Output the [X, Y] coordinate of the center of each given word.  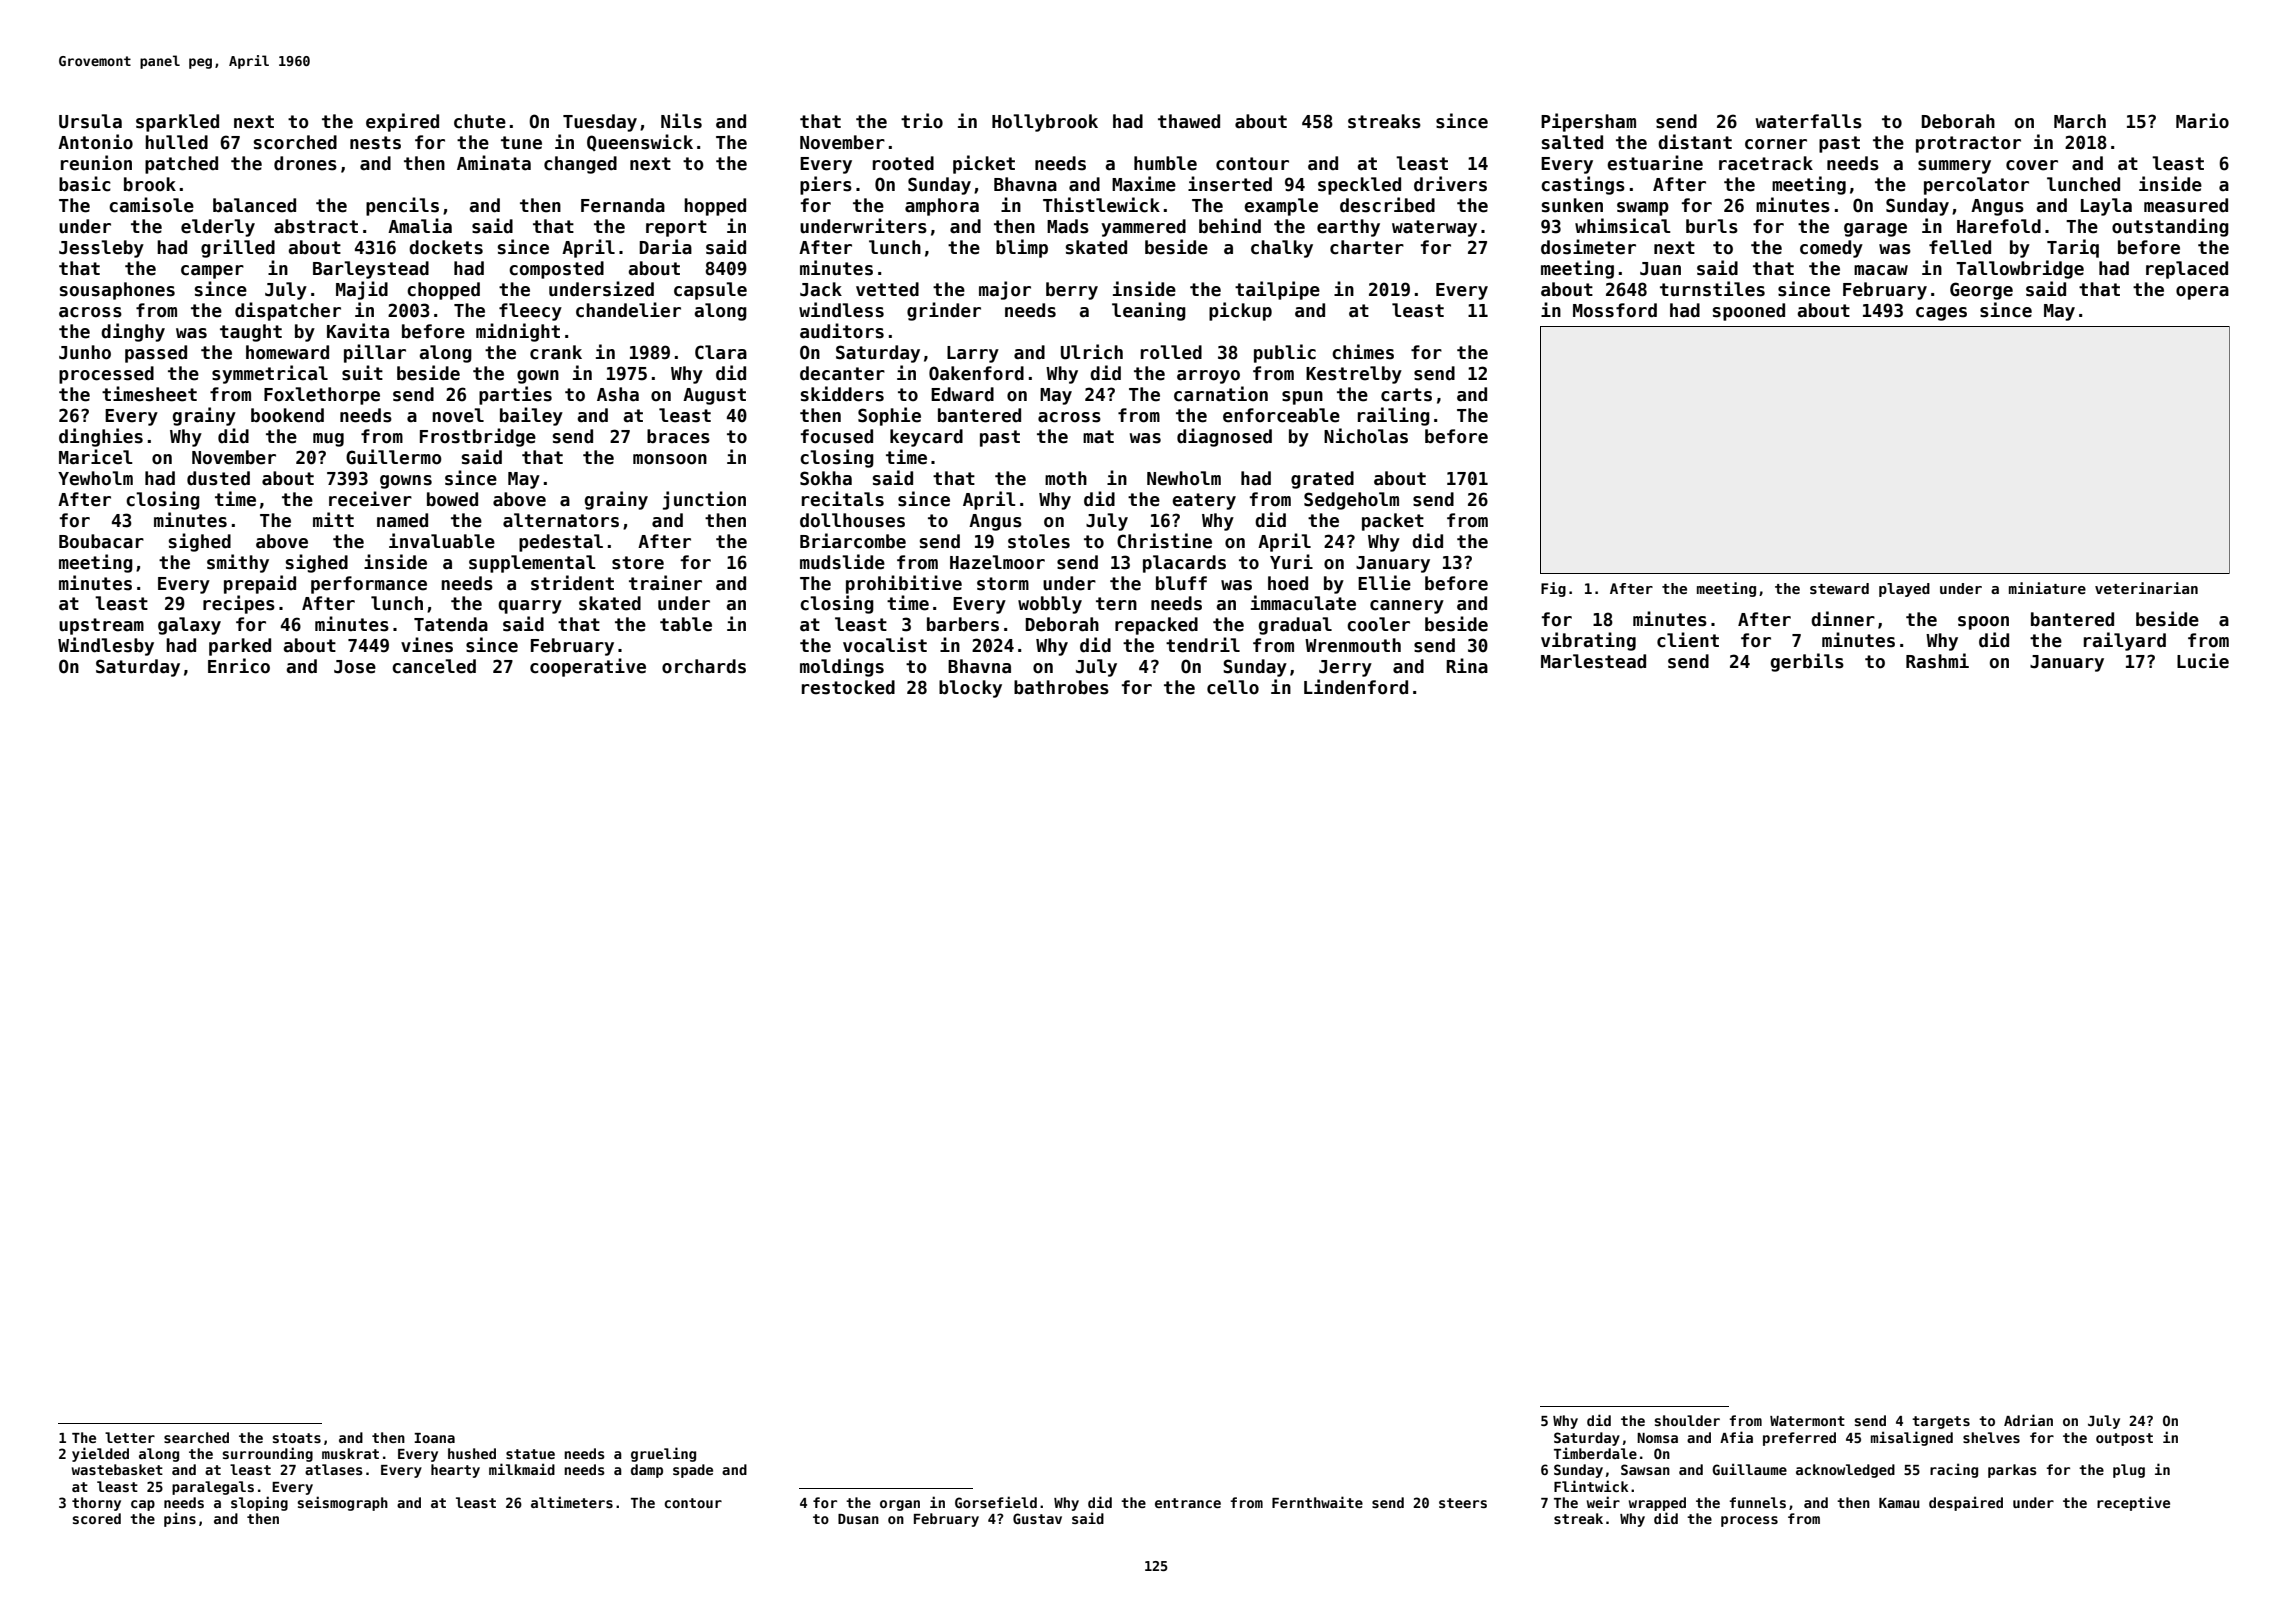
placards [1184, 564]
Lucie [2203, 661]
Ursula [90, 121]
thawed [1189, 121]
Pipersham [1588, 122]
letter [130, 1437]
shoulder [1687, 1420]
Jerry [1345, 668]
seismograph [342, 1503]
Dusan [858, 1519]
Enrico [239, 666]
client [1688, 640]
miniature [2047, 588]
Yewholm [95, 478]
